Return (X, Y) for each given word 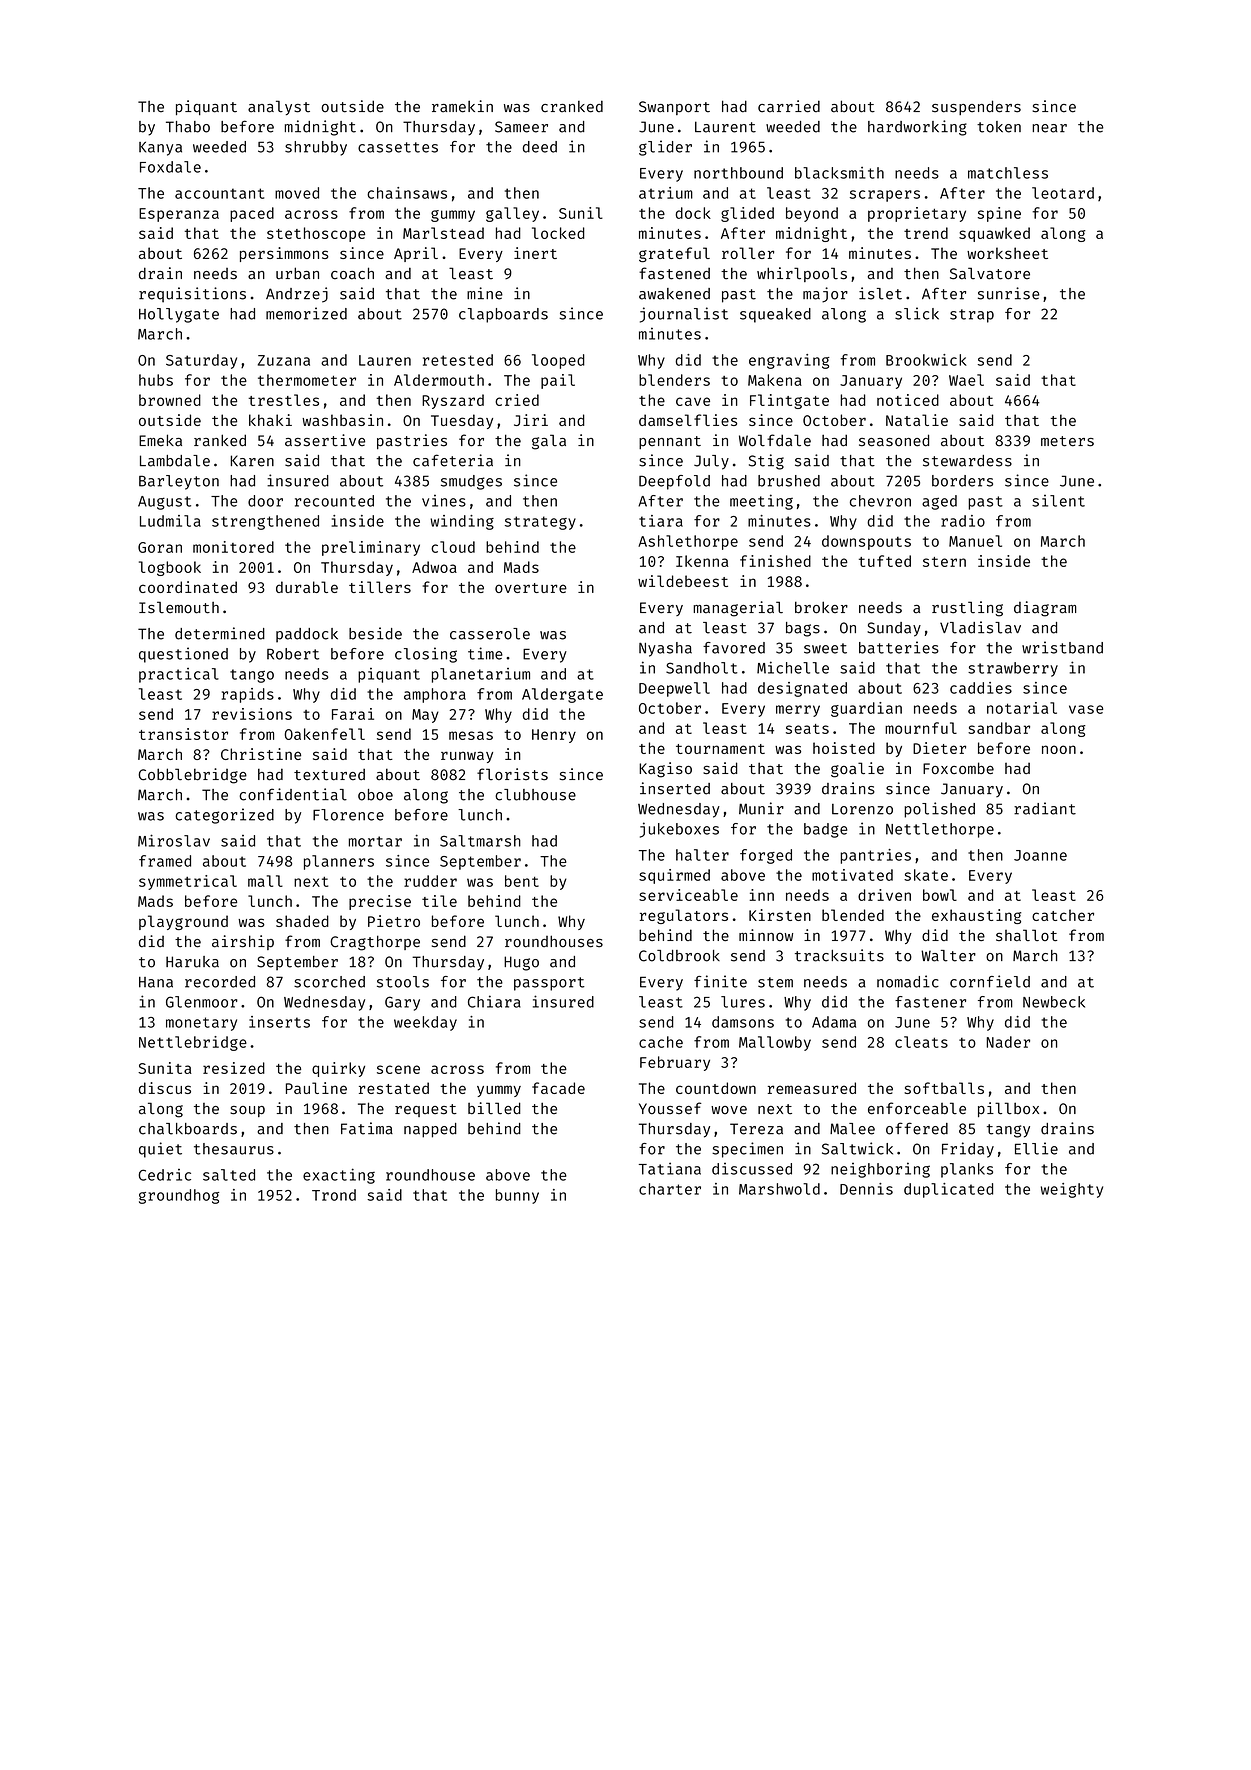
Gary (402, 1003)
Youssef (670, 1108)
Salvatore (990, 273)
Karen (252, 461)
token (999, 127)
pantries (876, 856)
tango (252, 676)
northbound (738, 173)
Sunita (165, 1068)
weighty (1072, 1190)
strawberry (1013, 669)
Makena (775, 380)
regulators (684, 916)
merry (798, 711)
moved (297, 193)
